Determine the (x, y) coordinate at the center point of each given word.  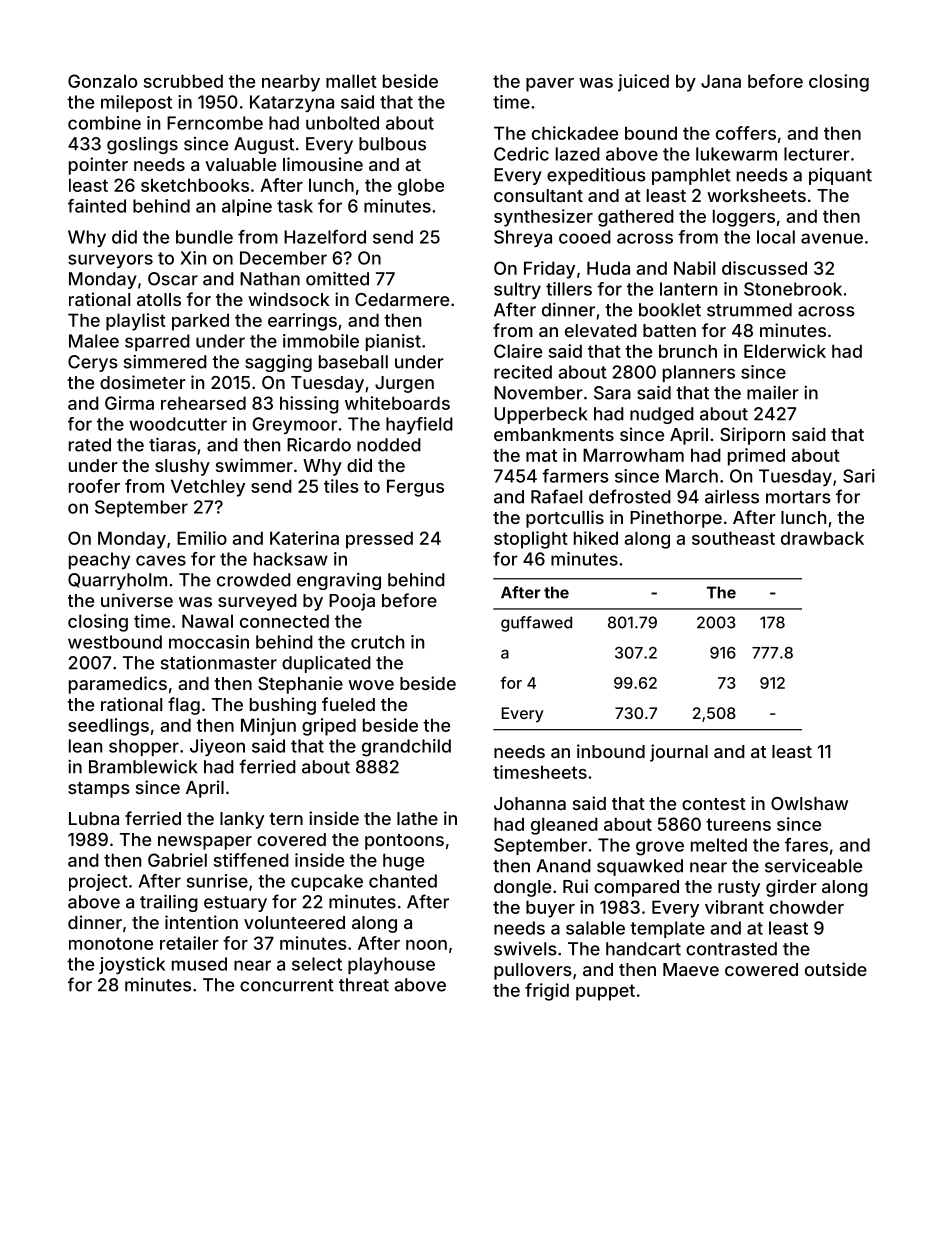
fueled (348, 704)
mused (199, 964)
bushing (283, 706)
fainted (97, 206)
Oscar (173, 279)
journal (679, 753)
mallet (351, 81)
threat (364, 985)
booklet (670, 310)
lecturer (817, 154)
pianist (393, 342)
